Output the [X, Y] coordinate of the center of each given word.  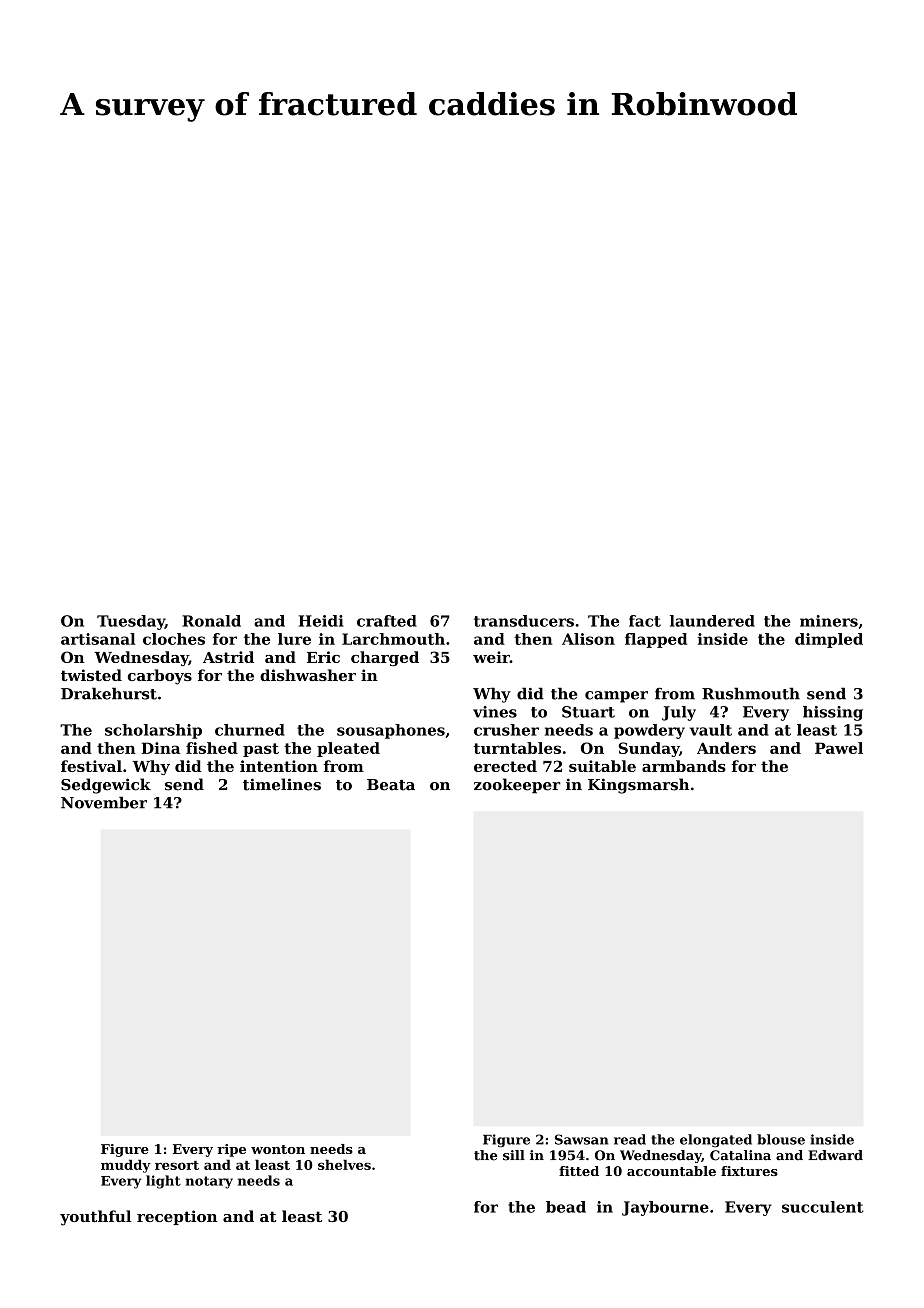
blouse [781, 1139]
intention [279, 766]
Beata [391, 785]
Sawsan [581, 1139]
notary [209, 1182]
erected [505, 766]
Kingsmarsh [638, 786]
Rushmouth [751, 693]
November [104, 802]
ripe [231, 1150]
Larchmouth [393, 639]
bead [566, 1207]
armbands [684, 766]
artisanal [98, 639]
